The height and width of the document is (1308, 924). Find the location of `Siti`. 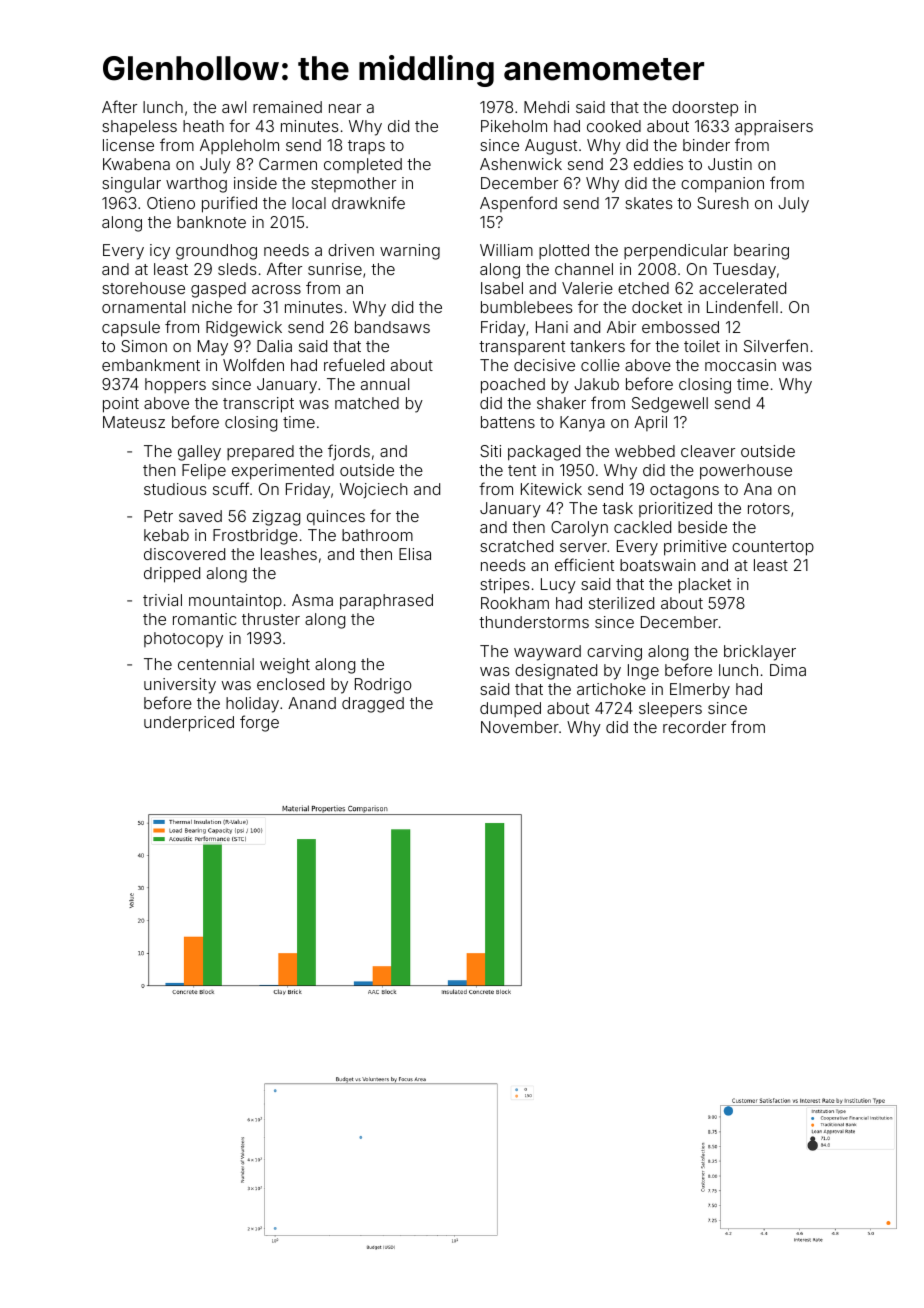

Siti is located at coordinates (490, 451).
